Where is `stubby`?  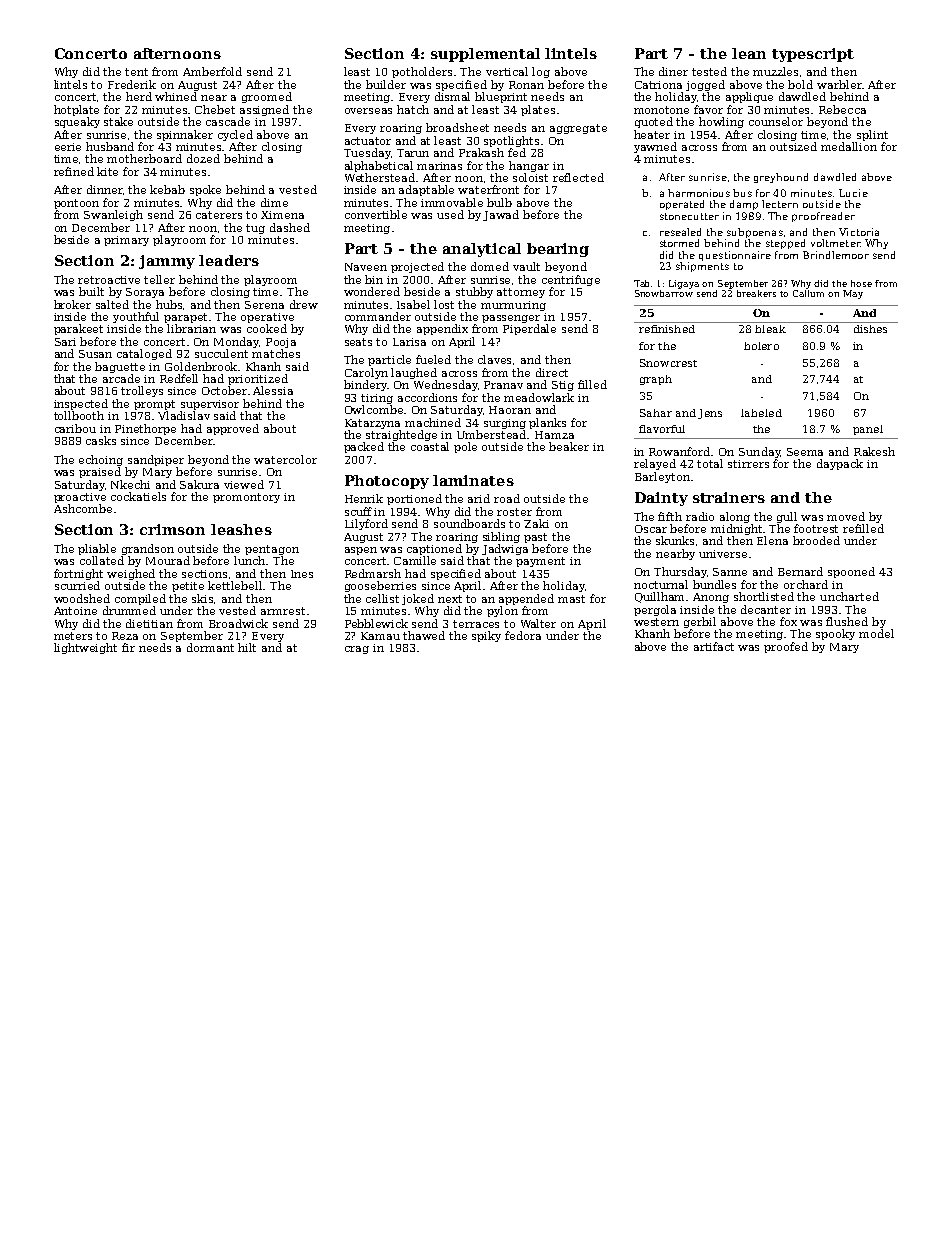 stubby is located at coordinates (474, 292).
